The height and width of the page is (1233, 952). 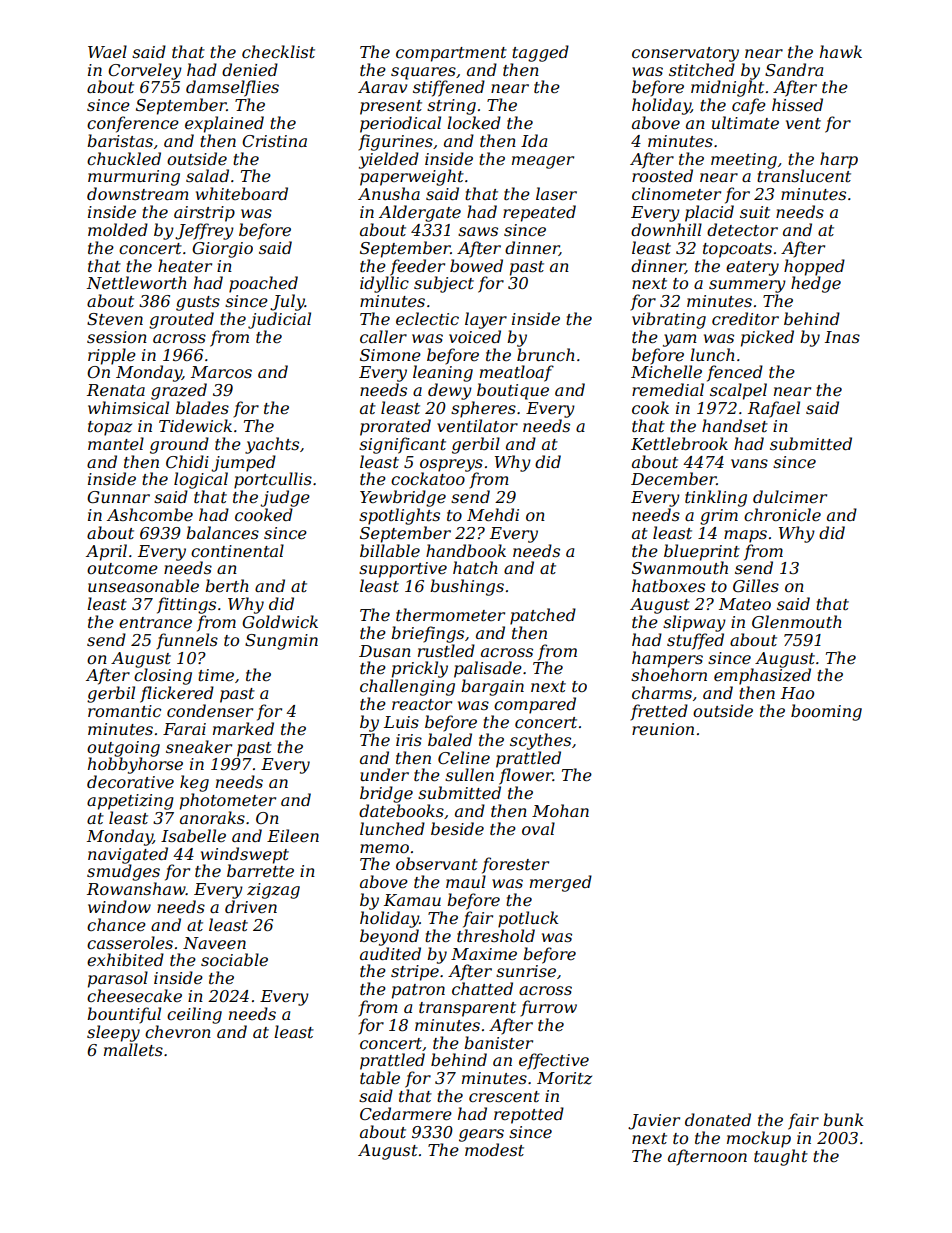 What do you see at coordinates (228, 801) in the page?
I see `photometer` at bounding box center [228, 801].
